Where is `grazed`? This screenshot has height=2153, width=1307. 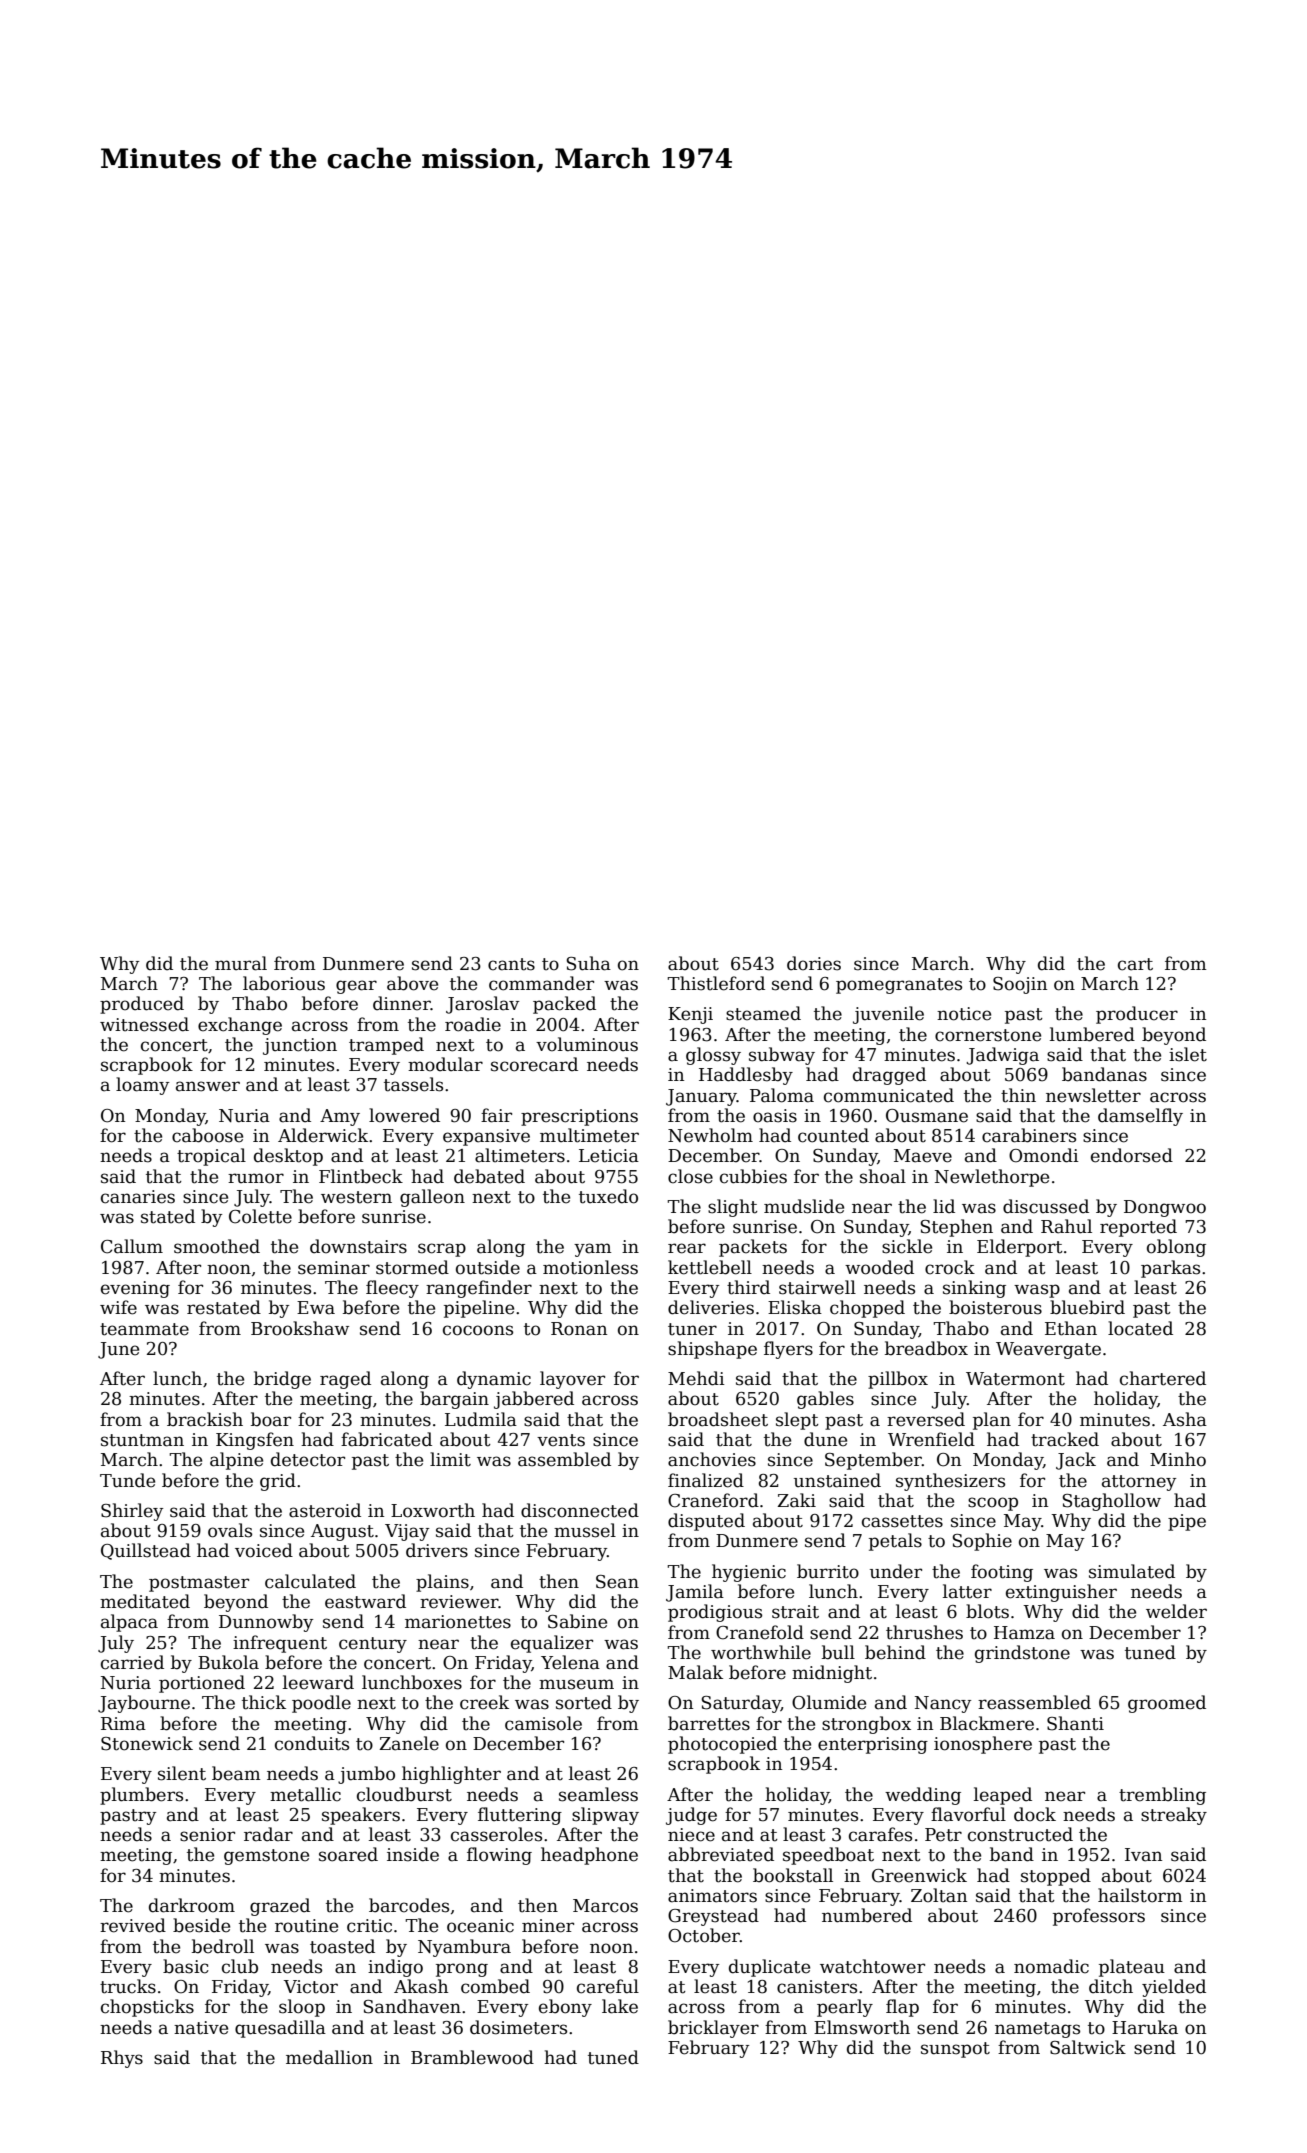 grazed is located at coordinates (280, 1907).
